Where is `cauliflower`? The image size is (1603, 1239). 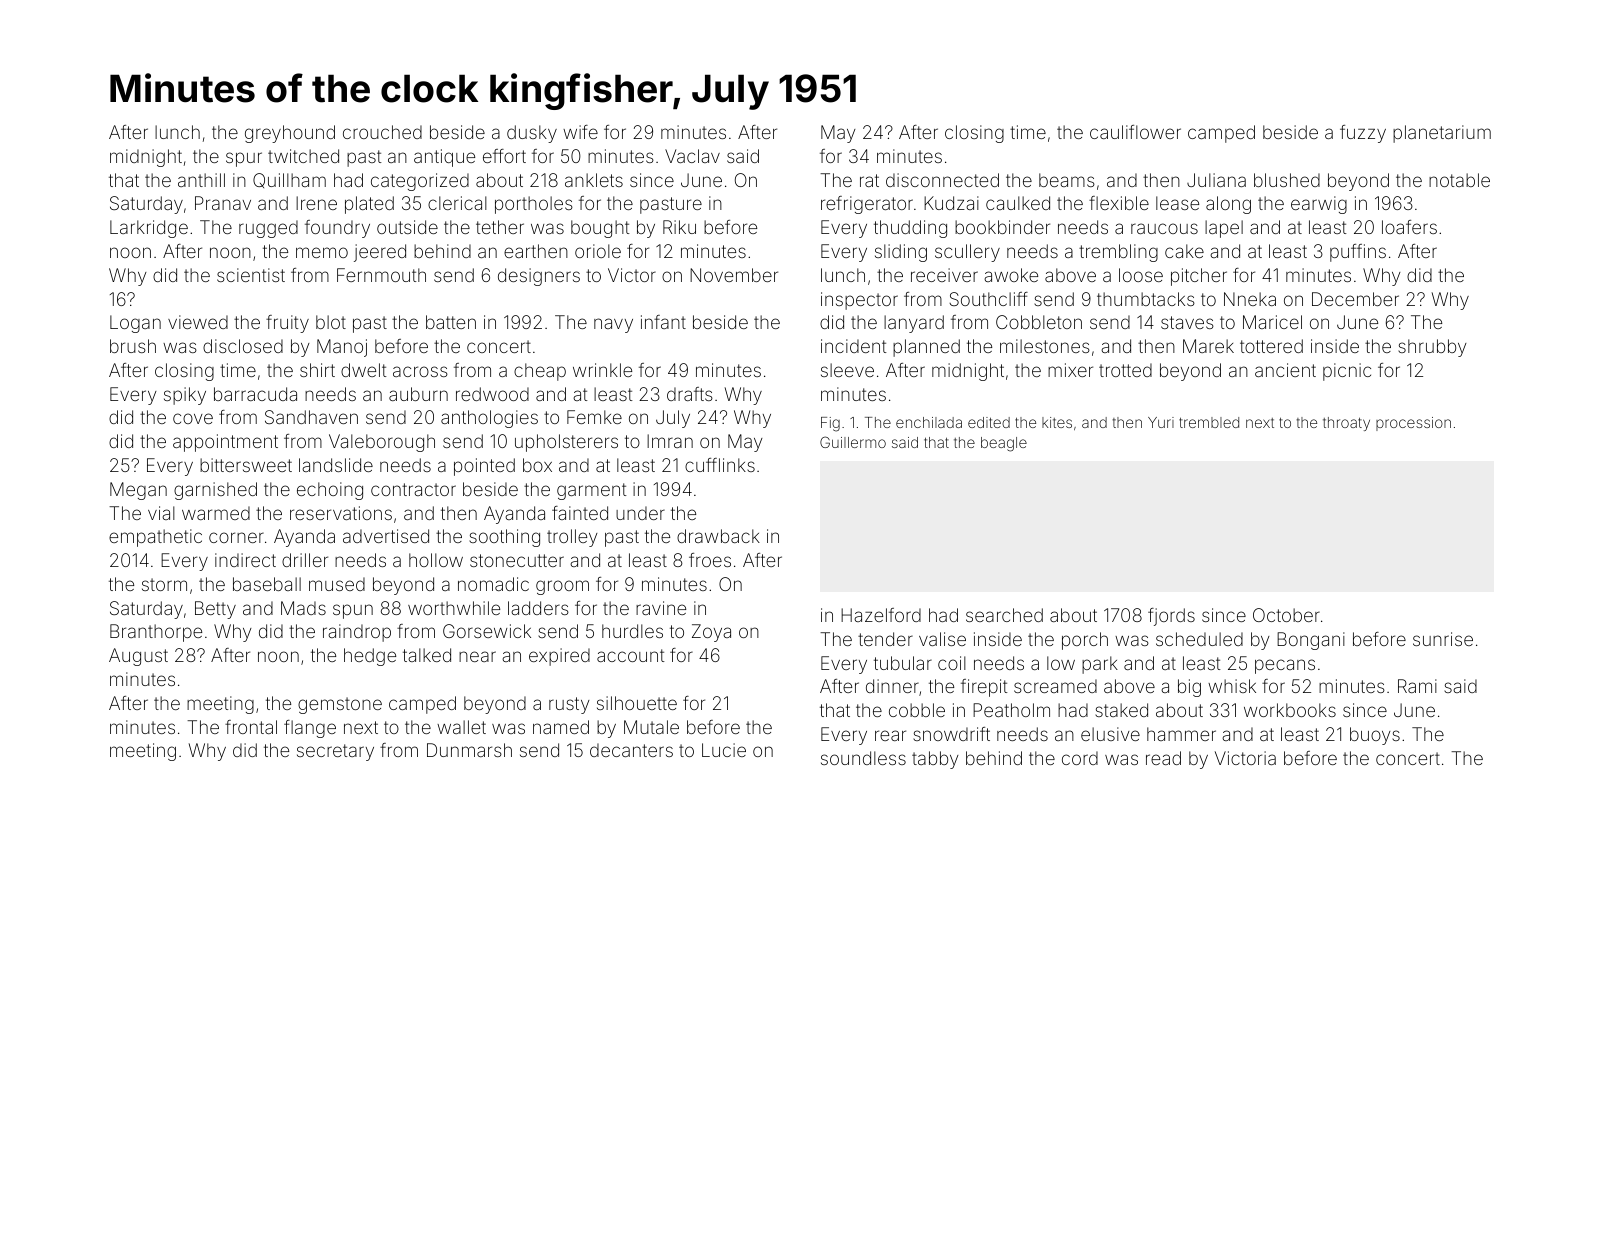 cauliflower is located at coordinates (1135, 132).
